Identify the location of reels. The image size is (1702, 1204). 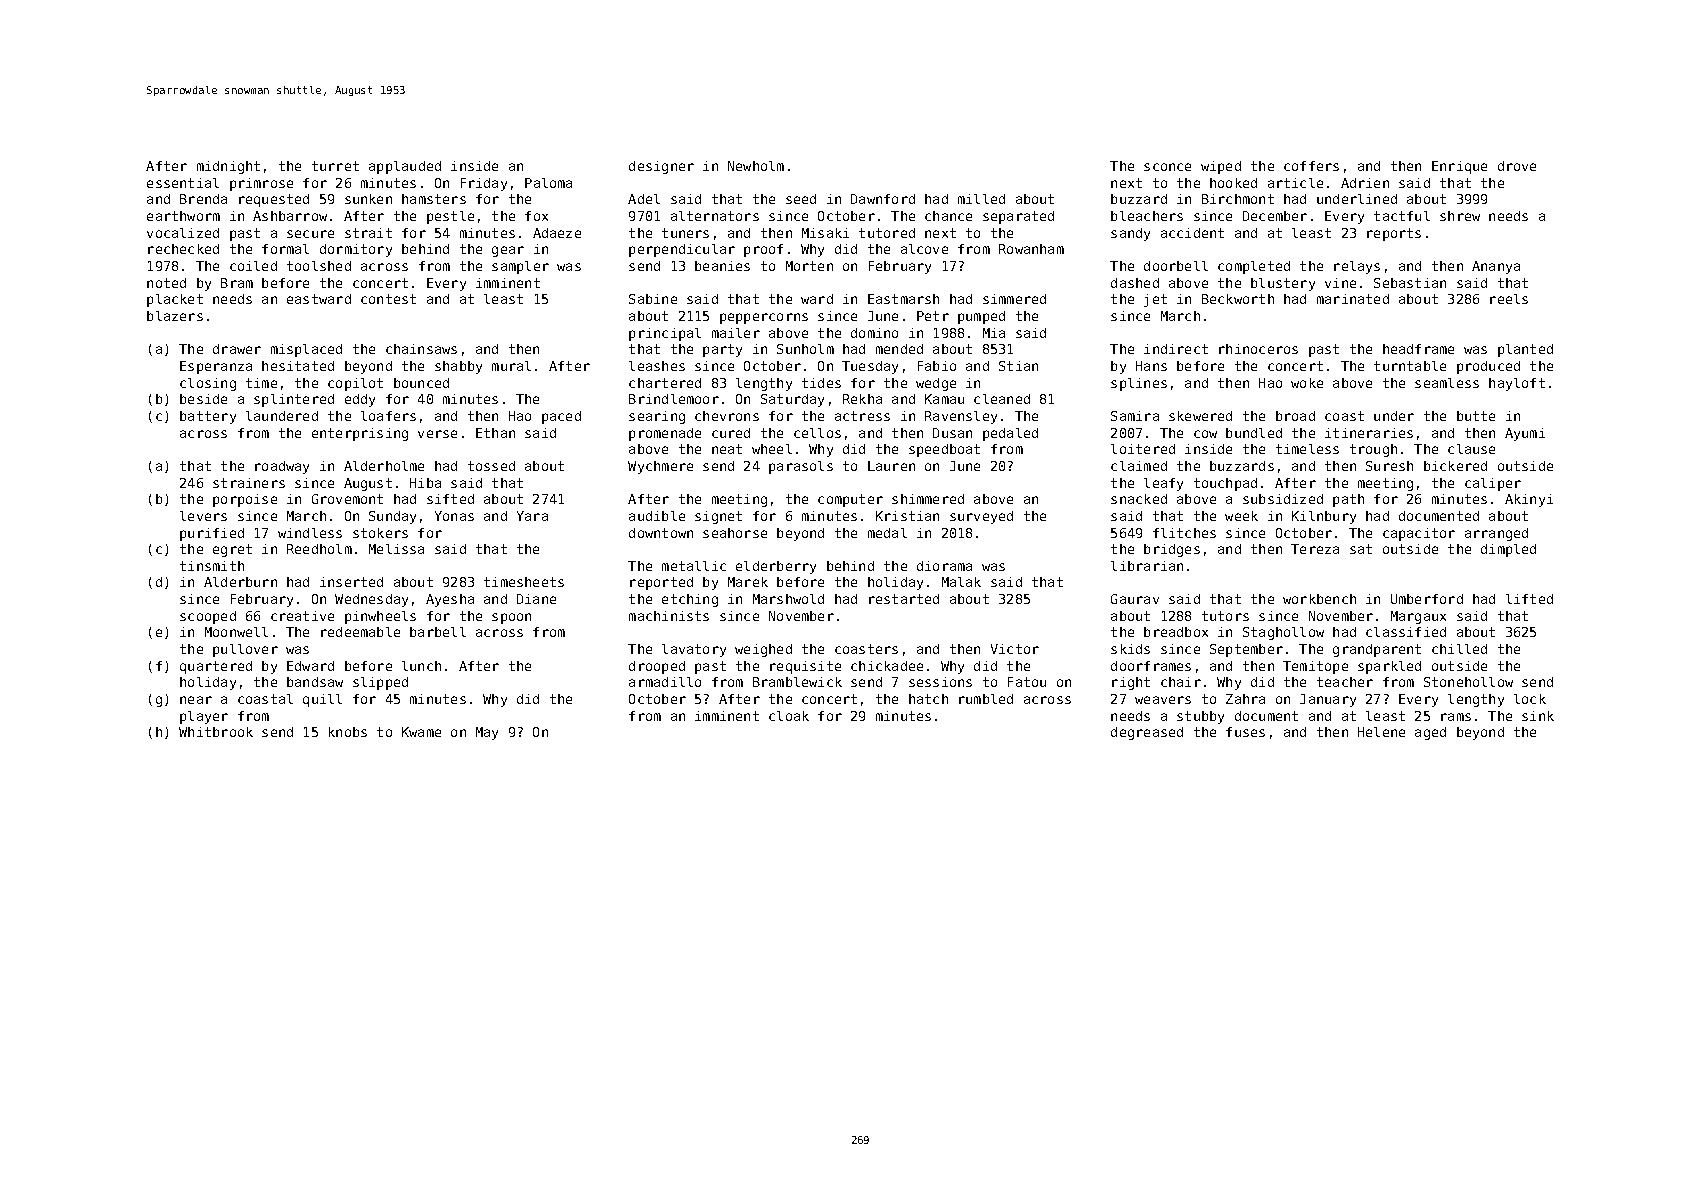
(1509, 299).
